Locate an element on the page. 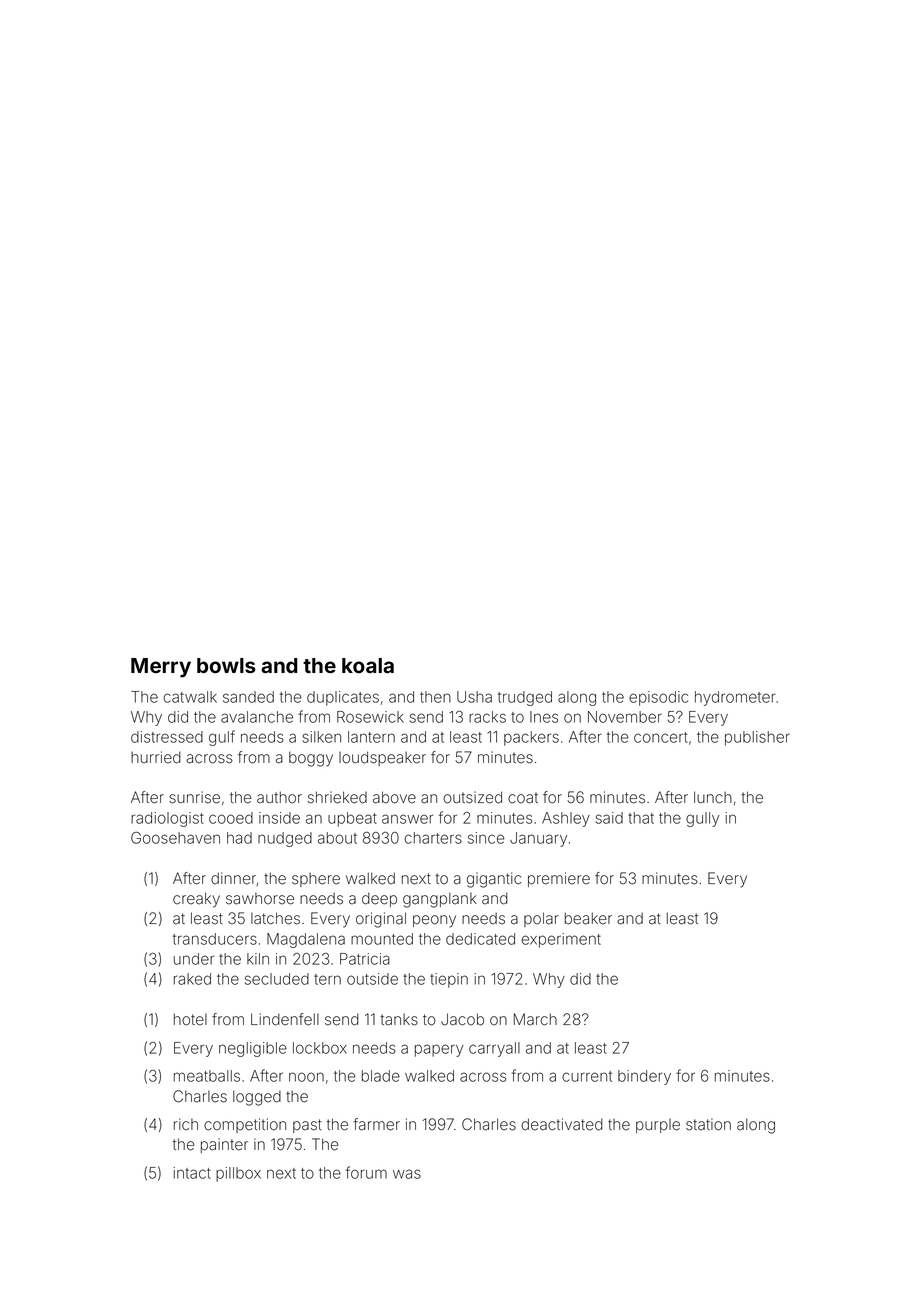 Image resolution: width=924 pixels, height=1314 pixels. secluded is located at coordinates (277, 979).
